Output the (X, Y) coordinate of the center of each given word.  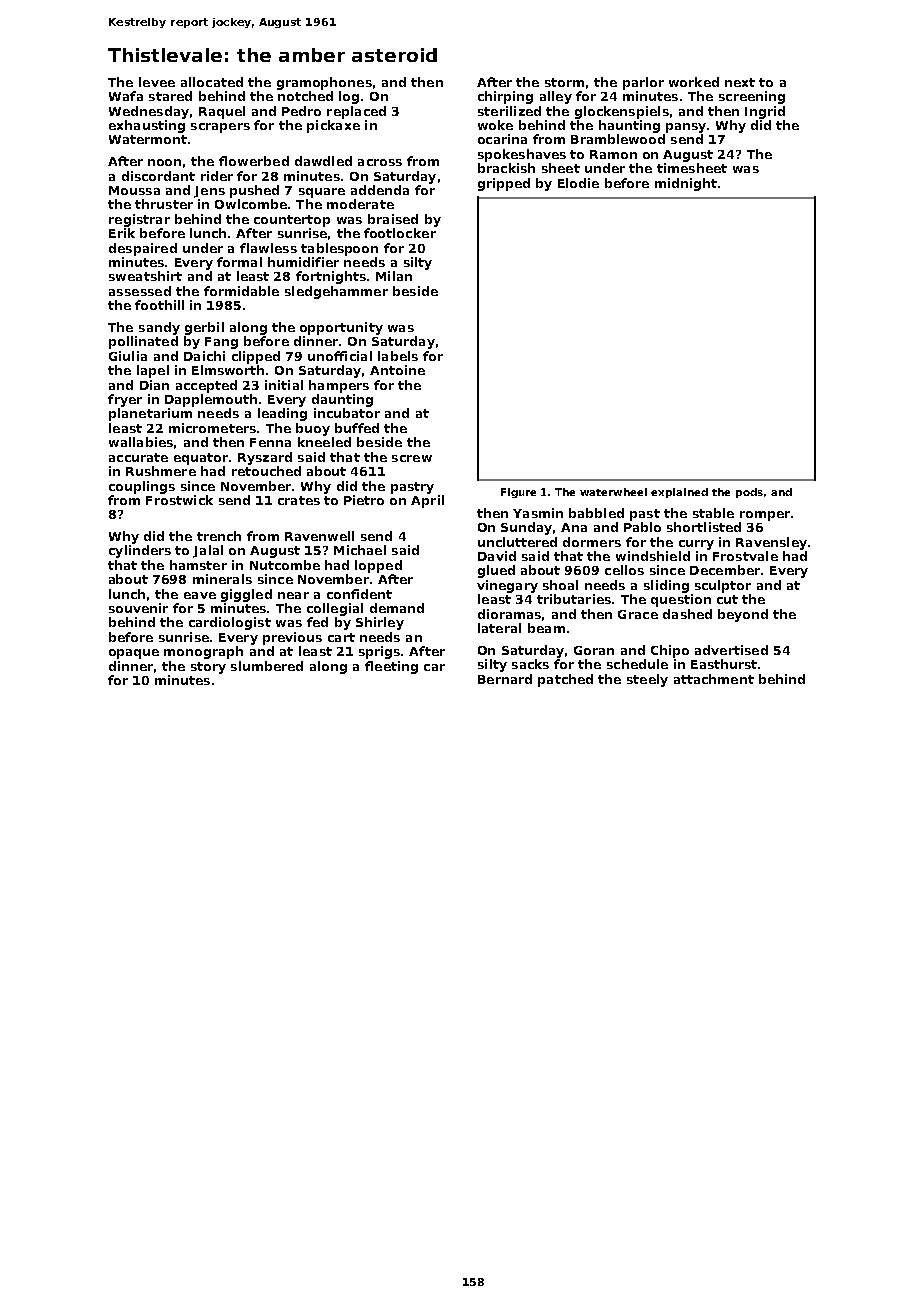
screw (412, 458)
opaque (134, 654)
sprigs (379, 652)
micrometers (212, 428)
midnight (686, 184)
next (740, 82)
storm (564, 82)
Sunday (526, 528)
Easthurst (724, 664)
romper (765, 516)
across (380, 162)
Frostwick (179, 500)
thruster (164, 204)
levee (157, 82)
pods (749, 493)
